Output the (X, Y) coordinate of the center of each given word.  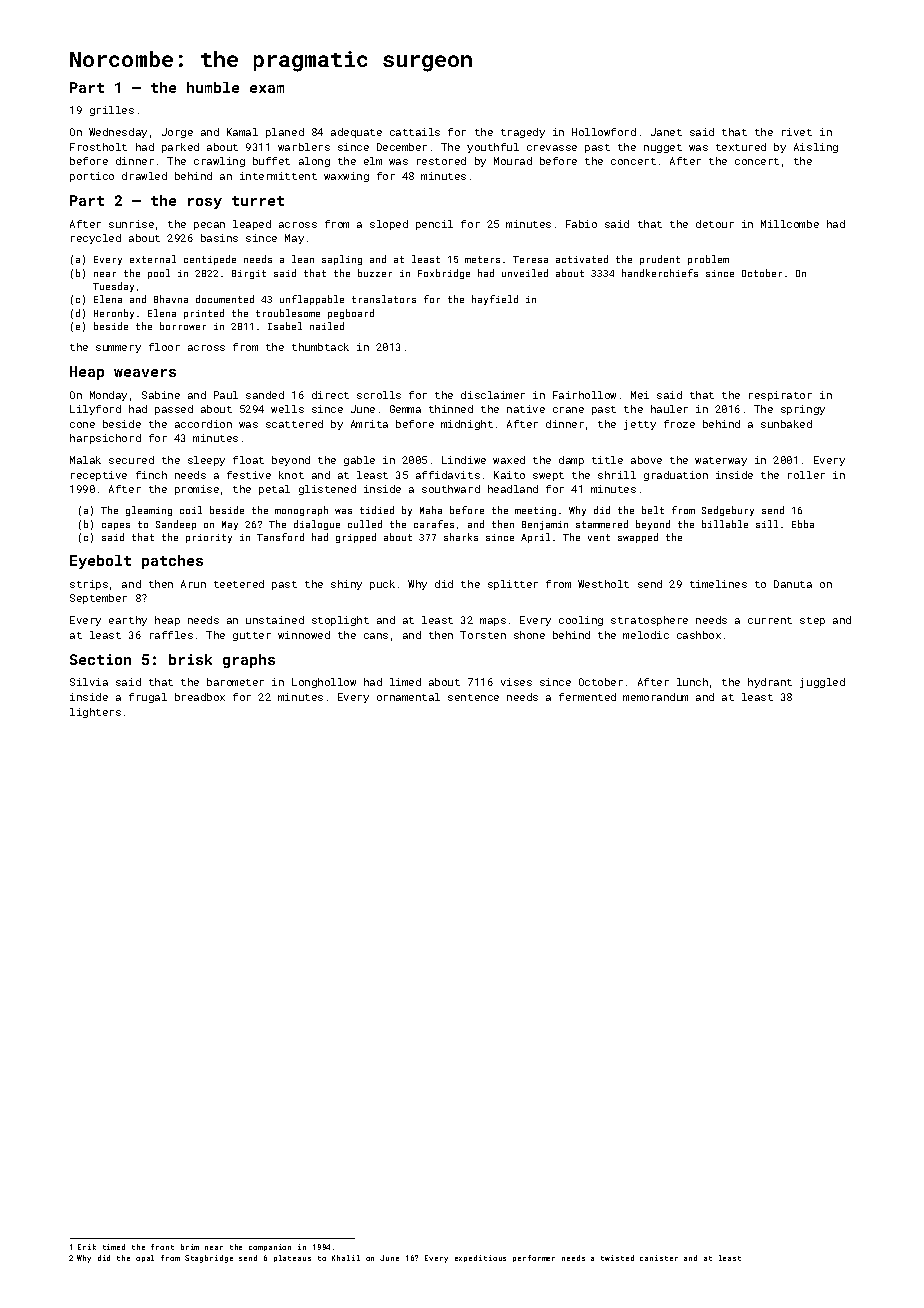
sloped (389, 225)
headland (513, 489)
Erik (87, 1247)
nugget (663, 148)
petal (274, 490)
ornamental (408, 697)
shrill (617, 475)
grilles (112, 111)
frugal (148, 698)
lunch (692, 682)
